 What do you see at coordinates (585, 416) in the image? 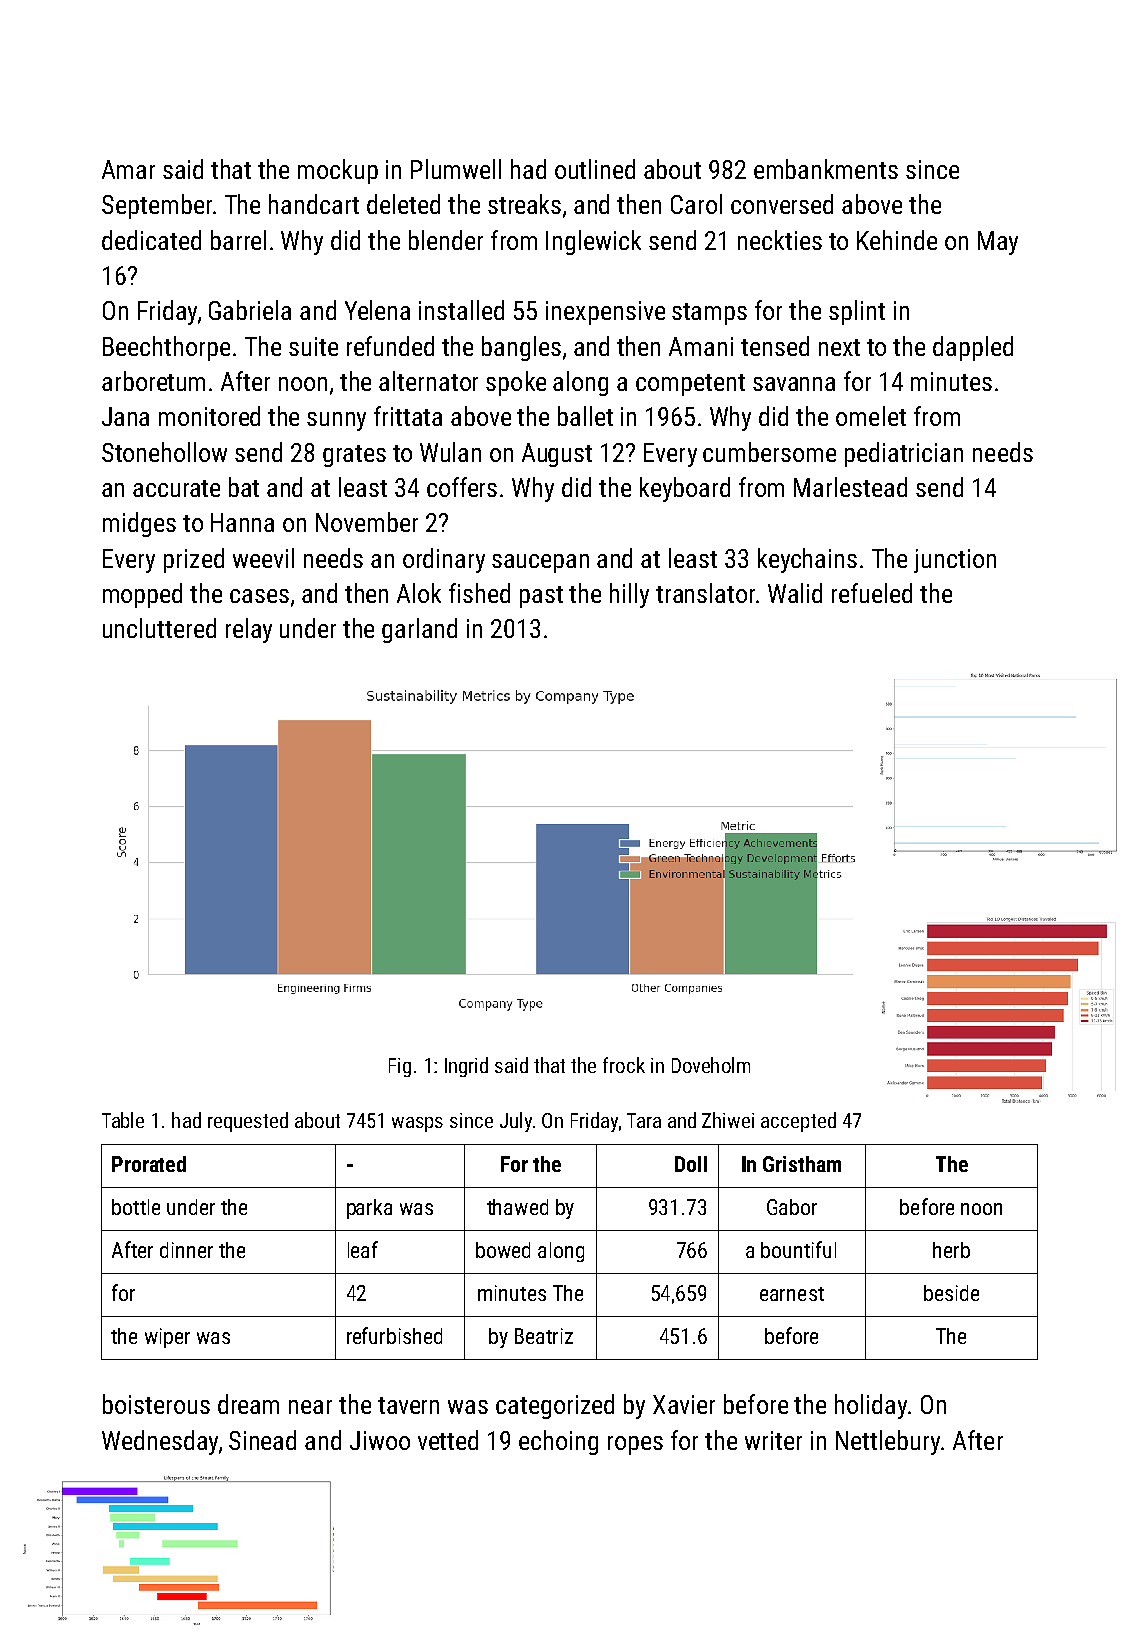
I see `ballet` at bounding box center [585, 416].
